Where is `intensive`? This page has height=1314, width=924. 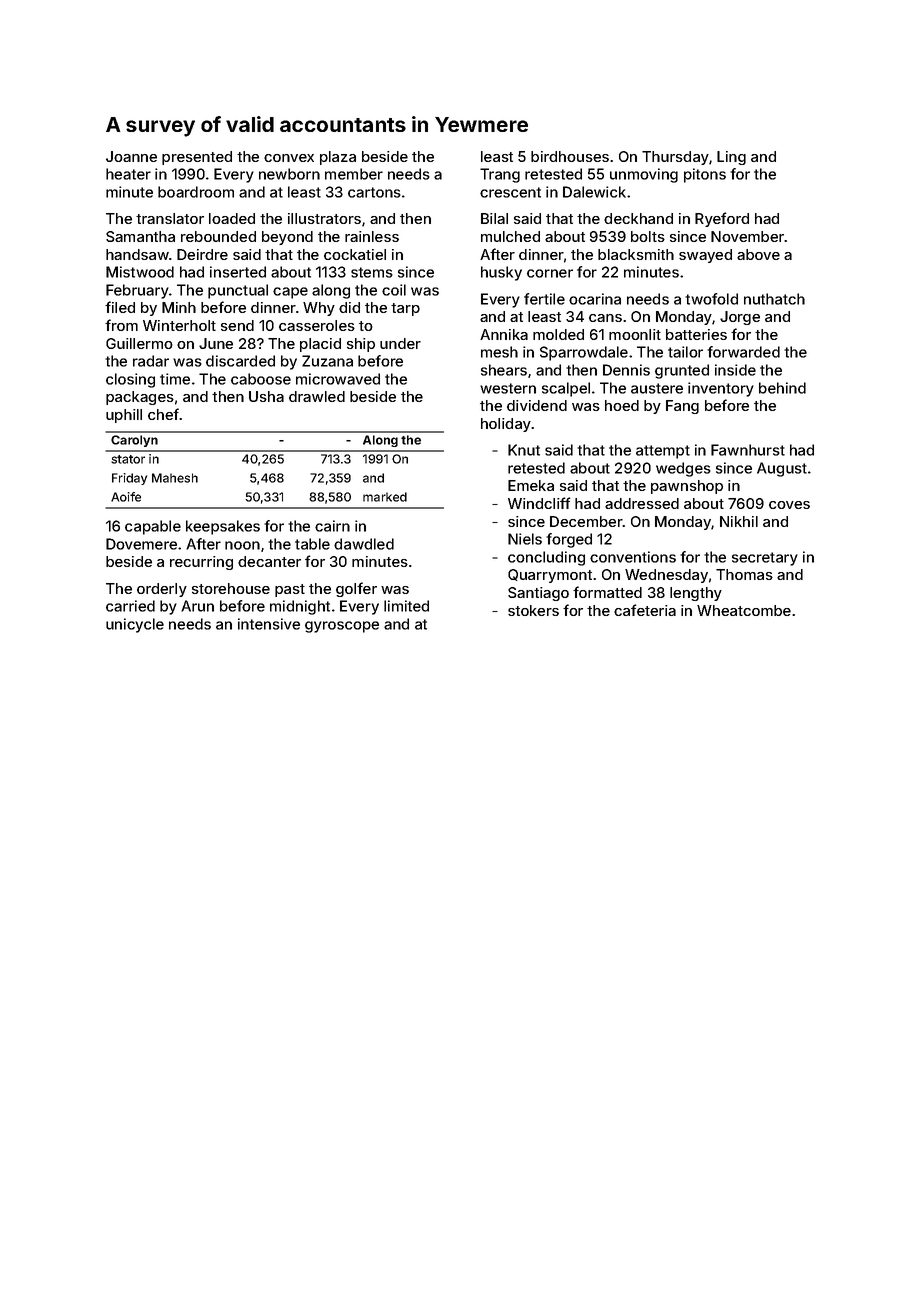 intensive is located at coordinates (269, 624).
